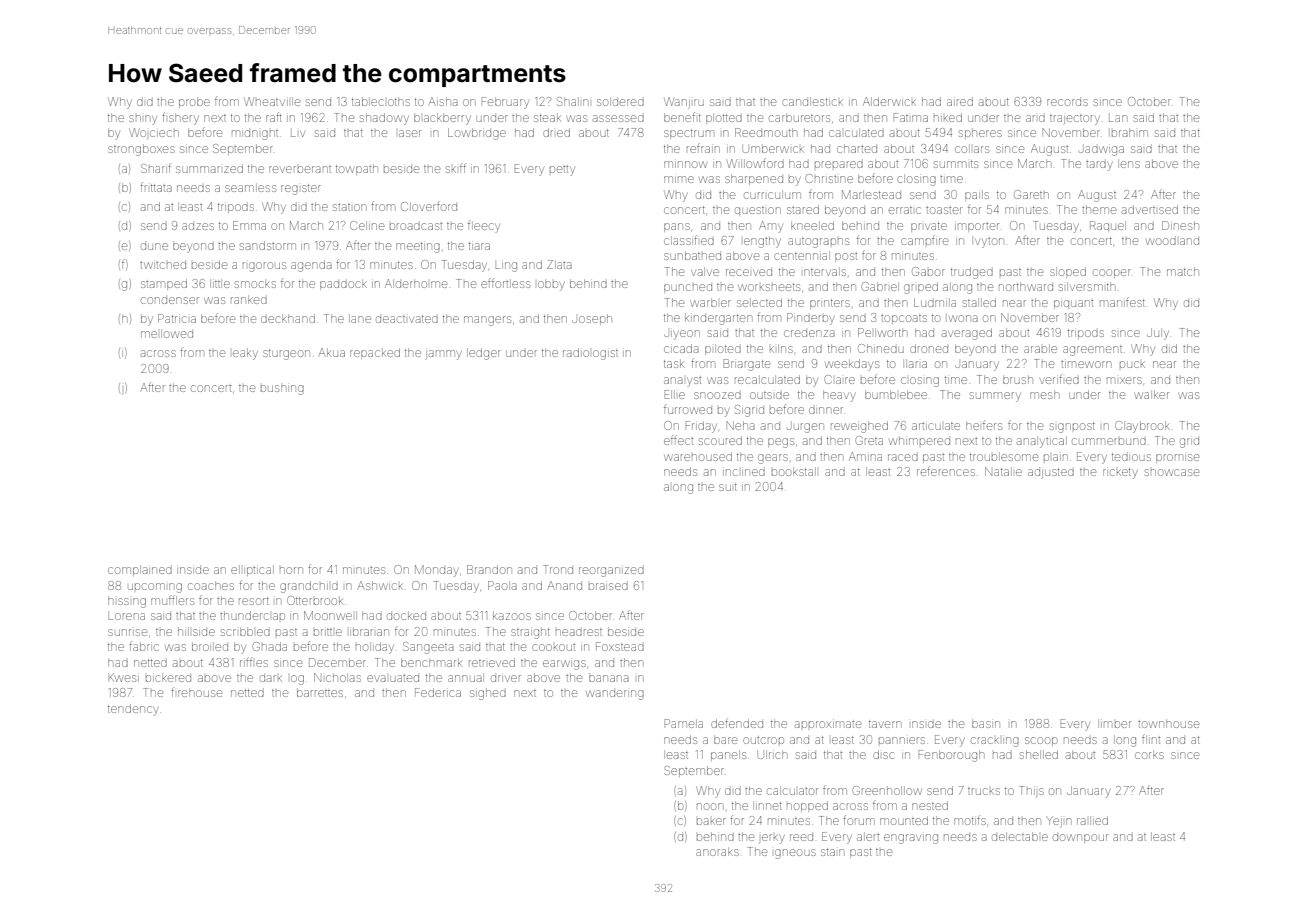 The height and width of the image is (924, 1308). What do you see at coordinates (282, 389) in the image?
I see `bushing` at bounding box center [282, 389].
